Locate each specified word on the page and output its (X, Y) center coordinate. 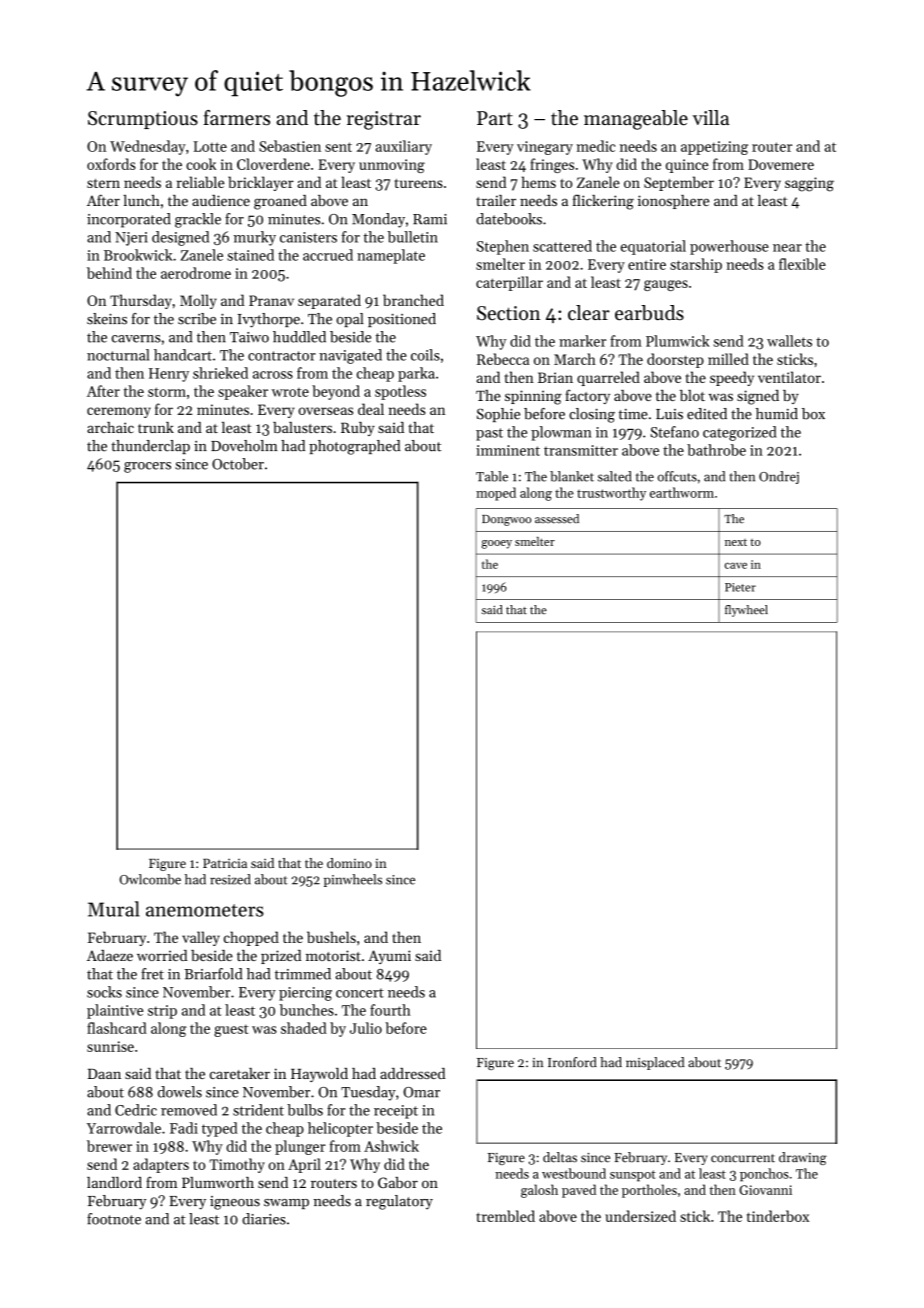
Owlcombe (150, 879)
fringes (552, 165)
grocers (147, 467)
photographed (355, 447)
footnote (114, 1219)
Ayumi (389, 957)
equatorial (653, 247)
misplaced (655, 1063)
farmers (237, 118)
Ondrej (779, 477)
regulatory (399, 1202)
